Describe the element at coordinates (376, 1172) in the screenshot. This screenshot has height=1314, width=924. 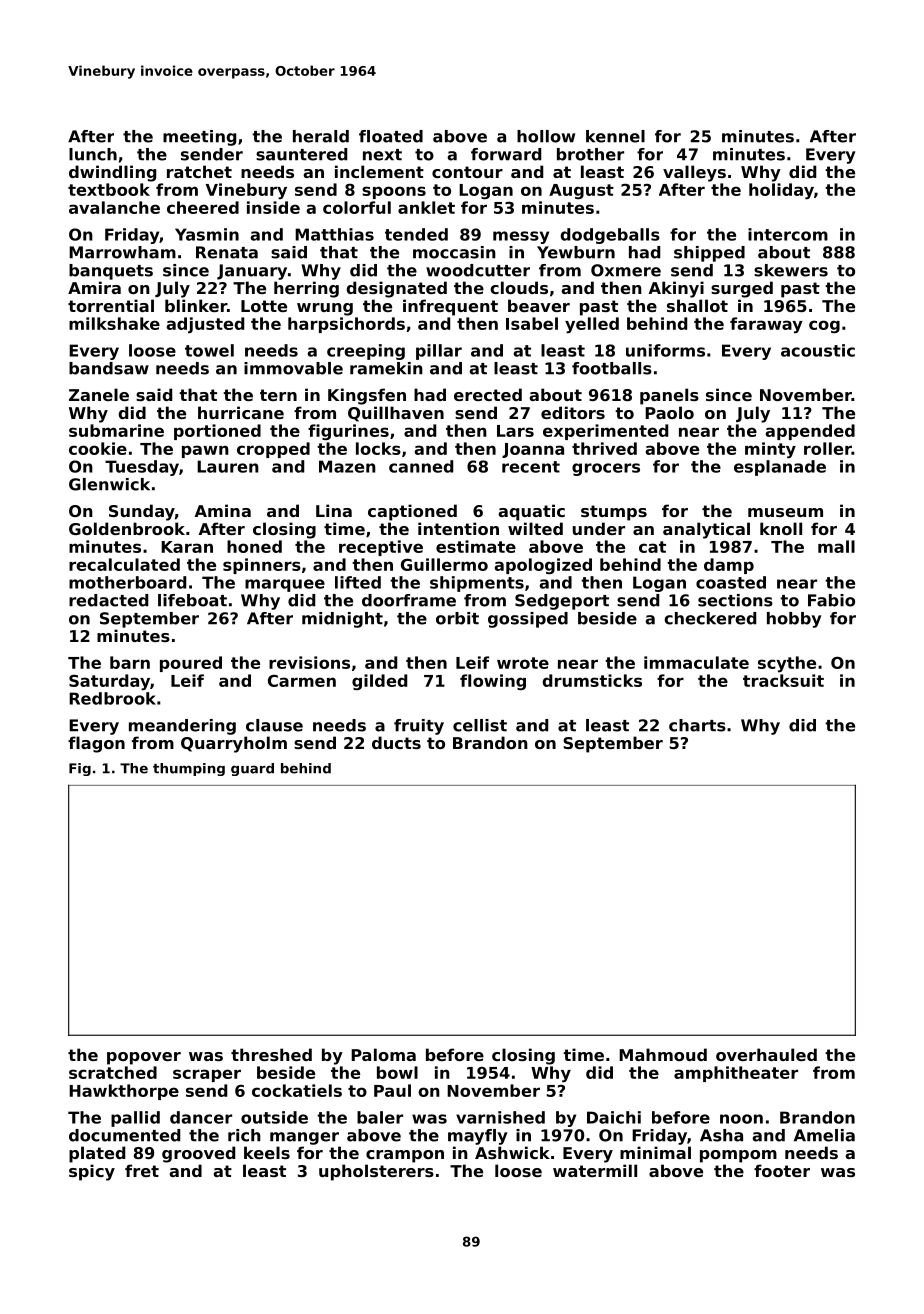
I see `upholsterers` at that location.
